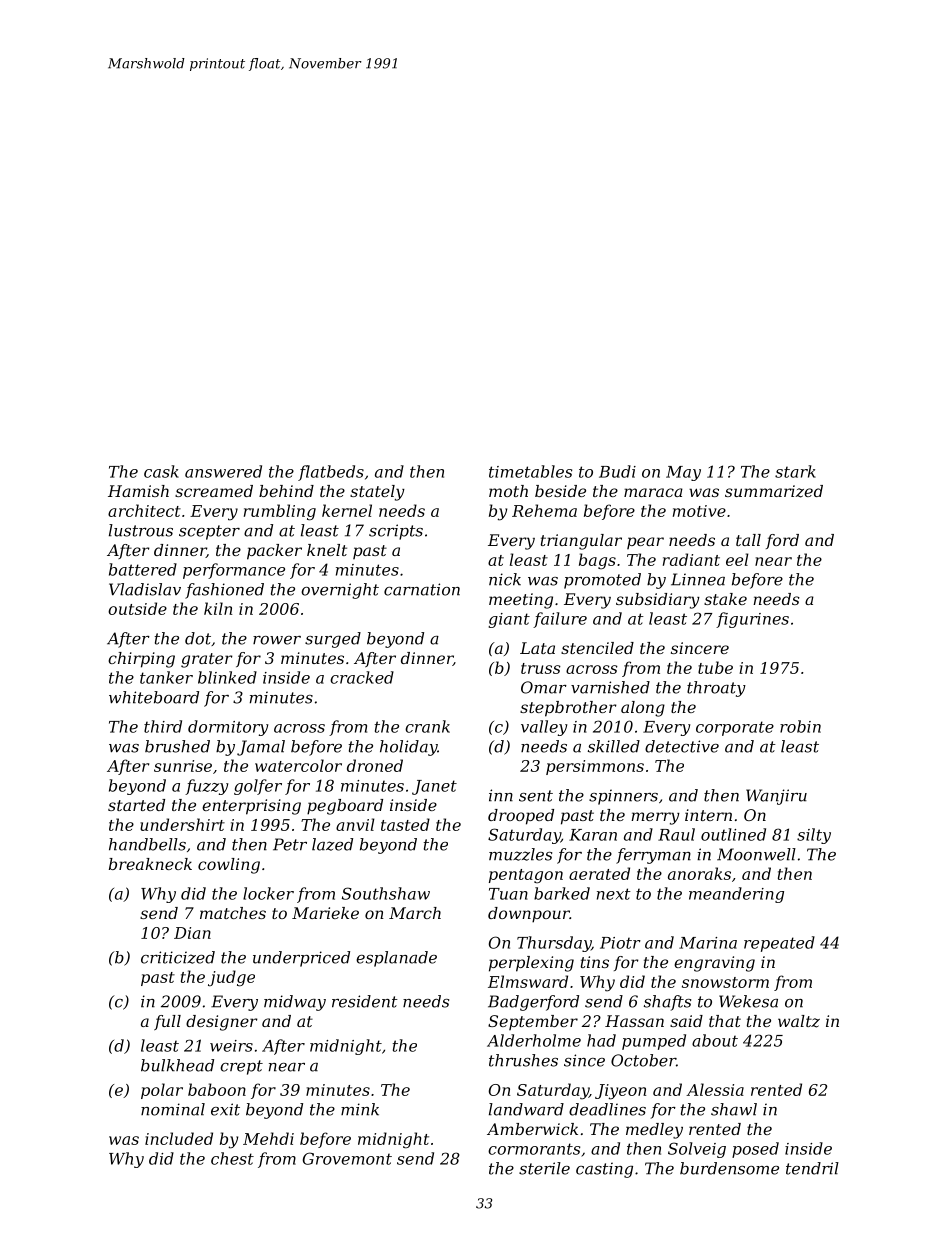 The image size is (952, 1233). I want to click on Mehdi, so click(268, 1138).
